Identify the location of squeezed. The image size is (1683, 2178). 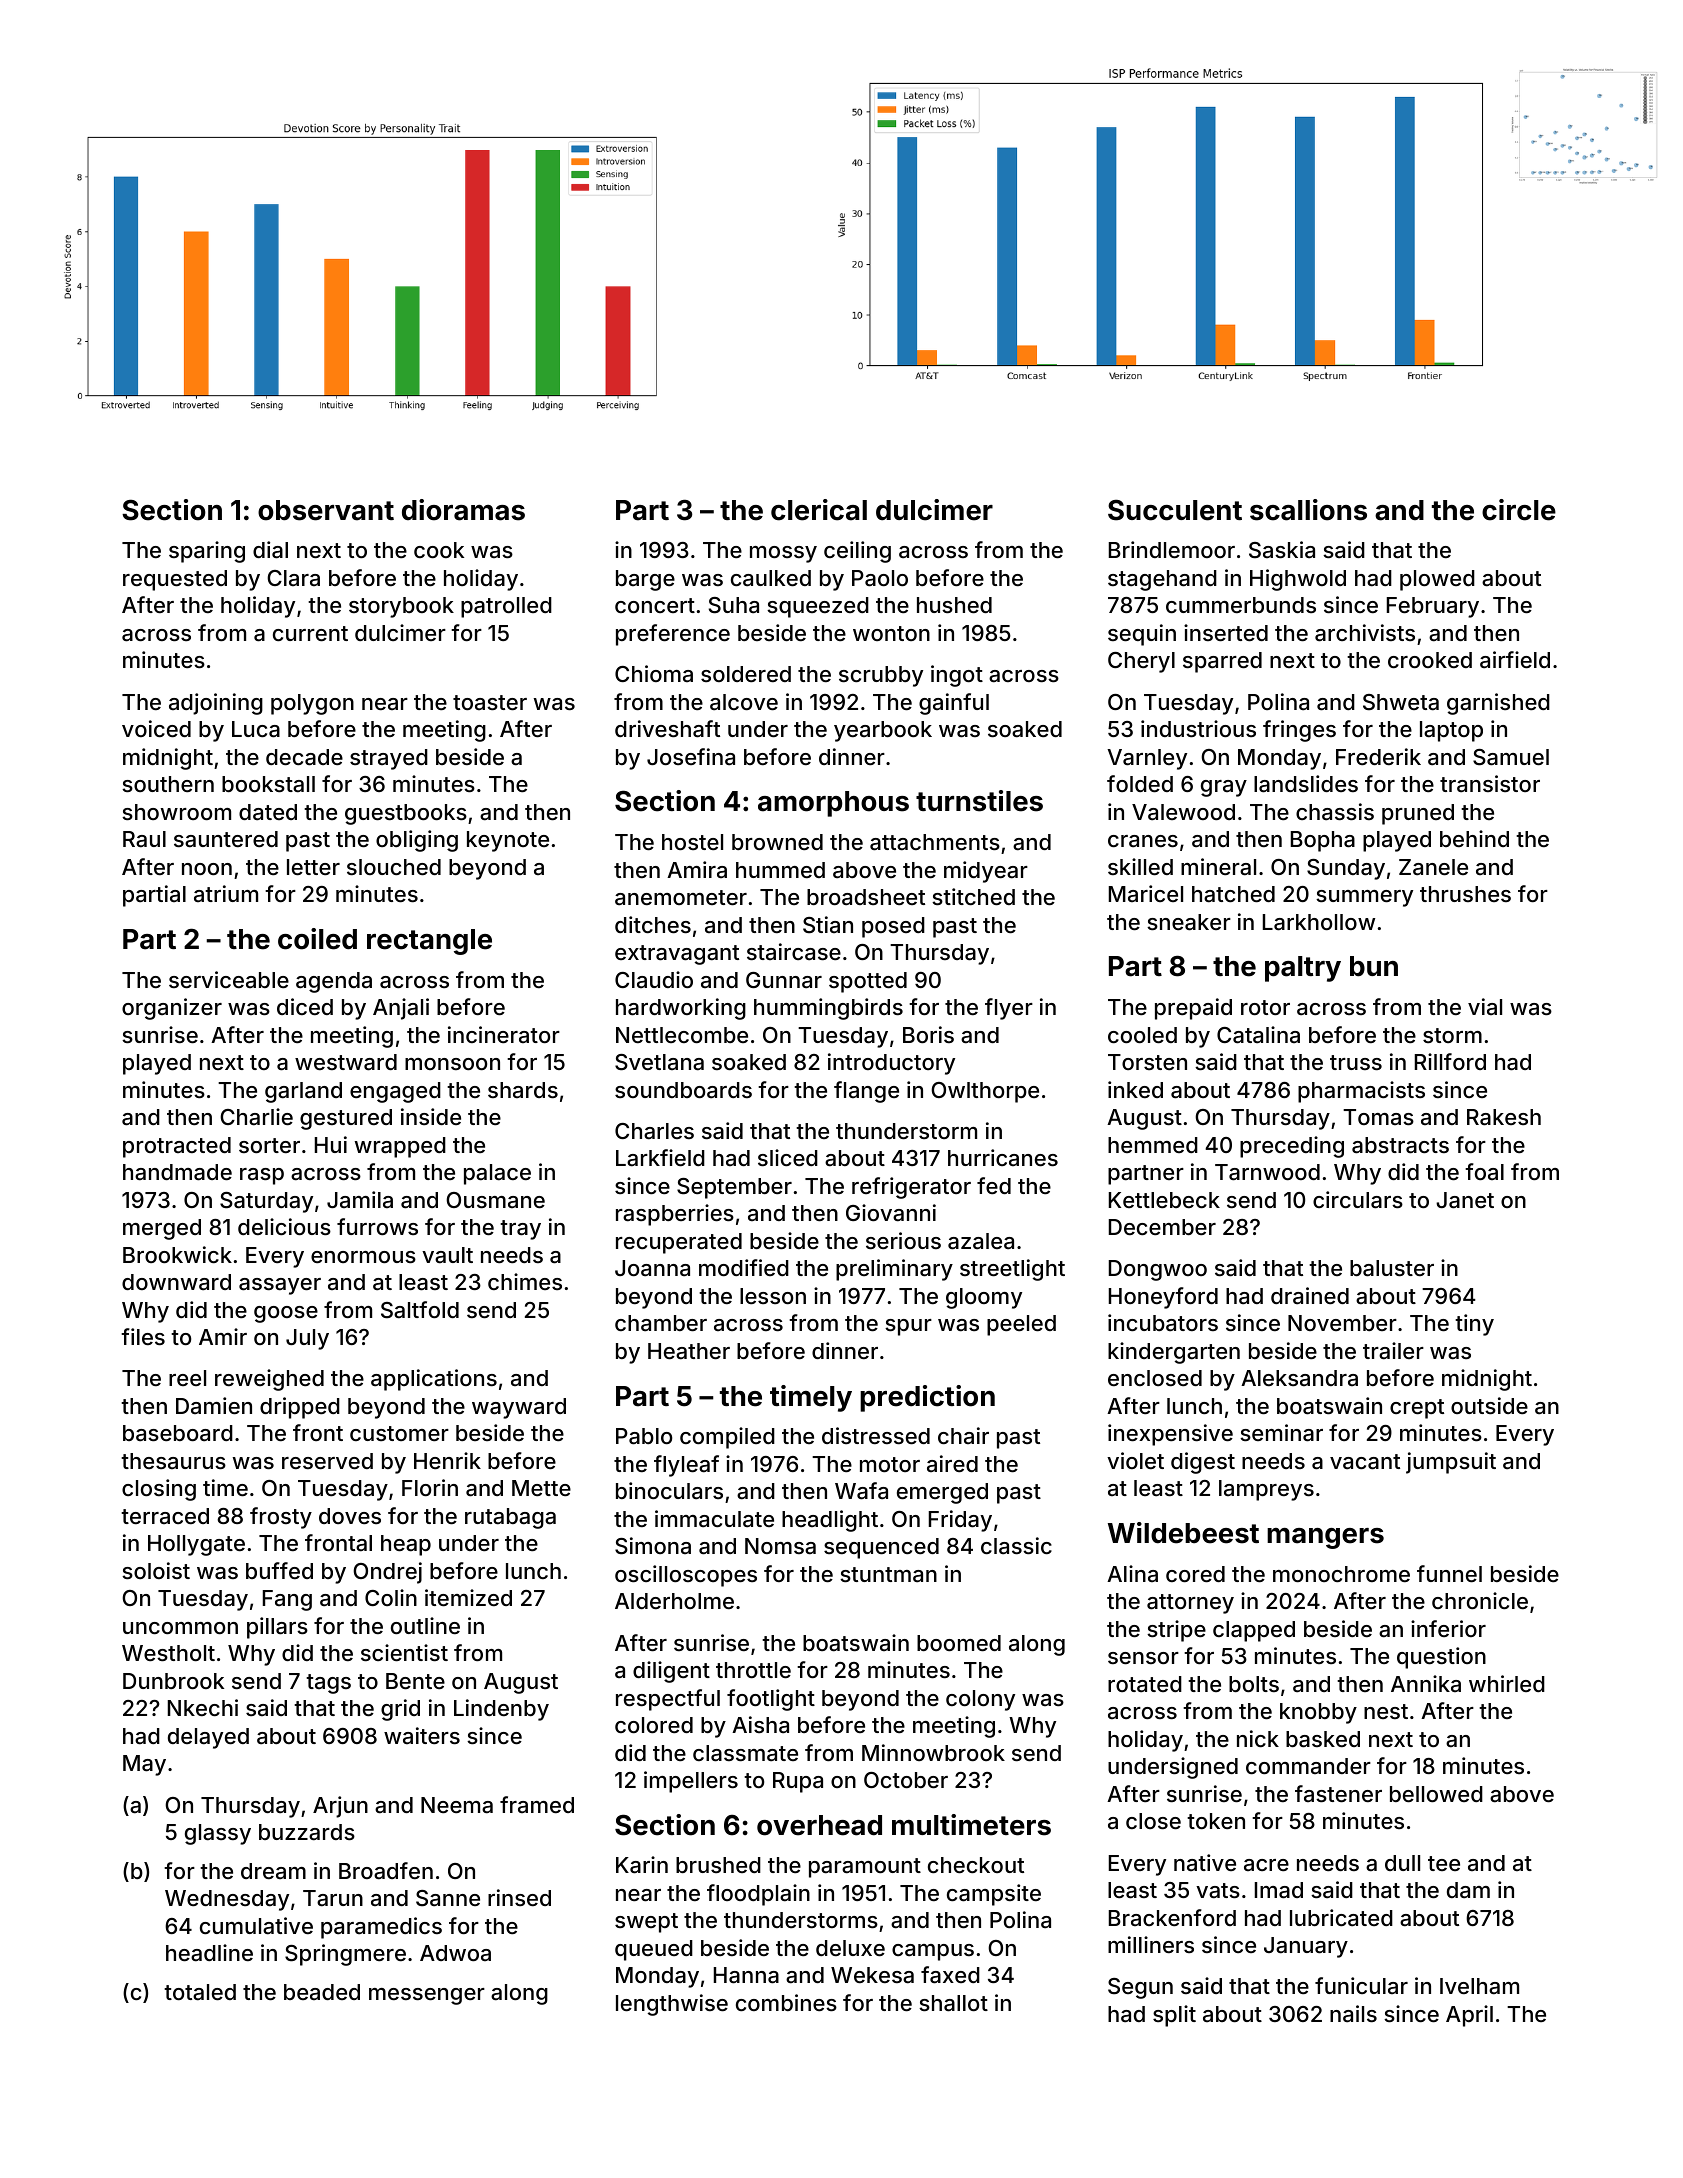
(818, 607).
